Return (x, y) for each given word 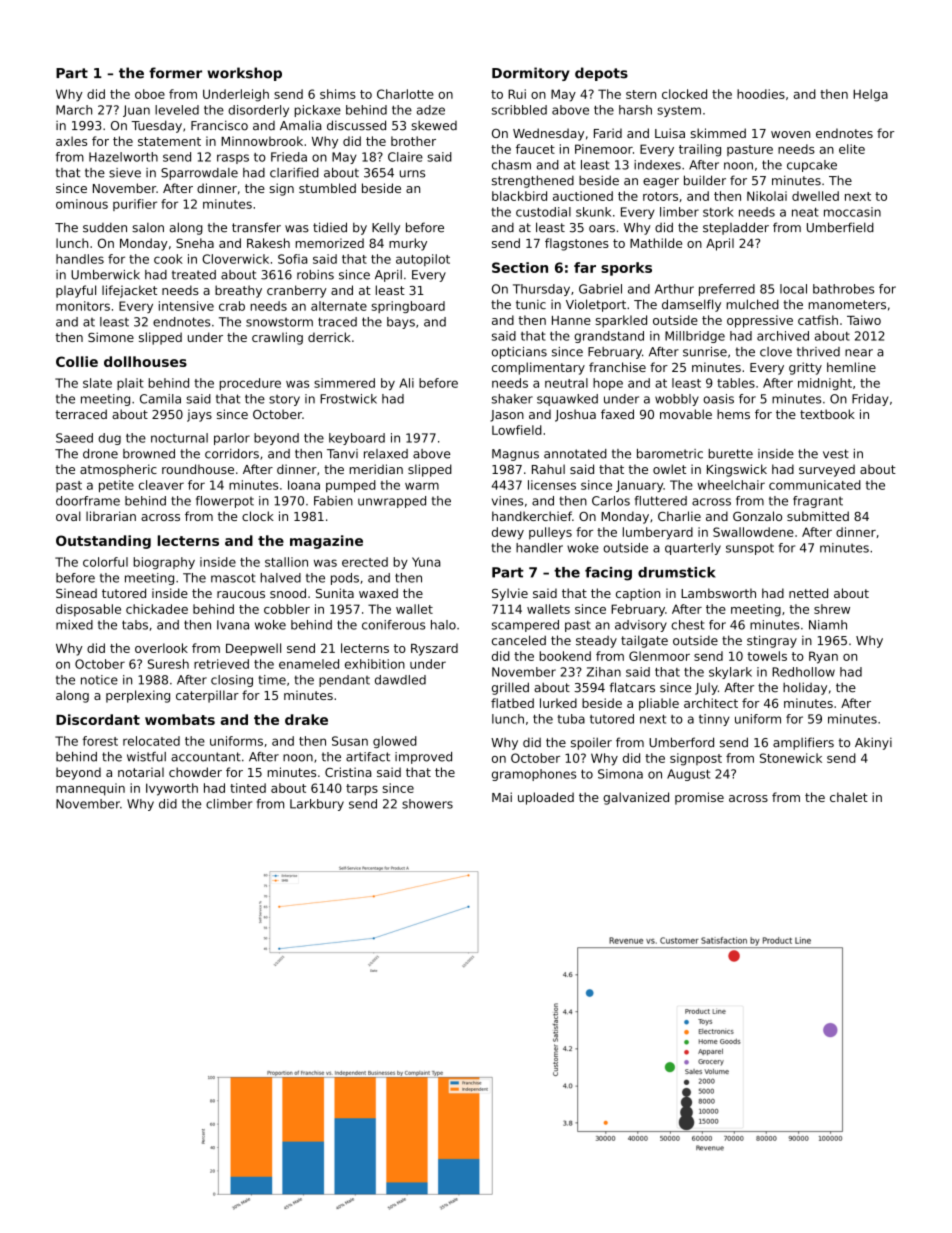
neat (805, 212)
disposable (88, 610)
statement (169, 141)
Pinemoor (604, 149)
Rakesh (268, 243)
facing (608, 574)
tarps (362, 790)
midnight (825, 384)
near (859, 353)
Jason (507, 416)
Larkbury (317, 805)
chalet (849, 797)
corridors (232, 454)
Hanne (571, 320)
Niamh (828, 625)
